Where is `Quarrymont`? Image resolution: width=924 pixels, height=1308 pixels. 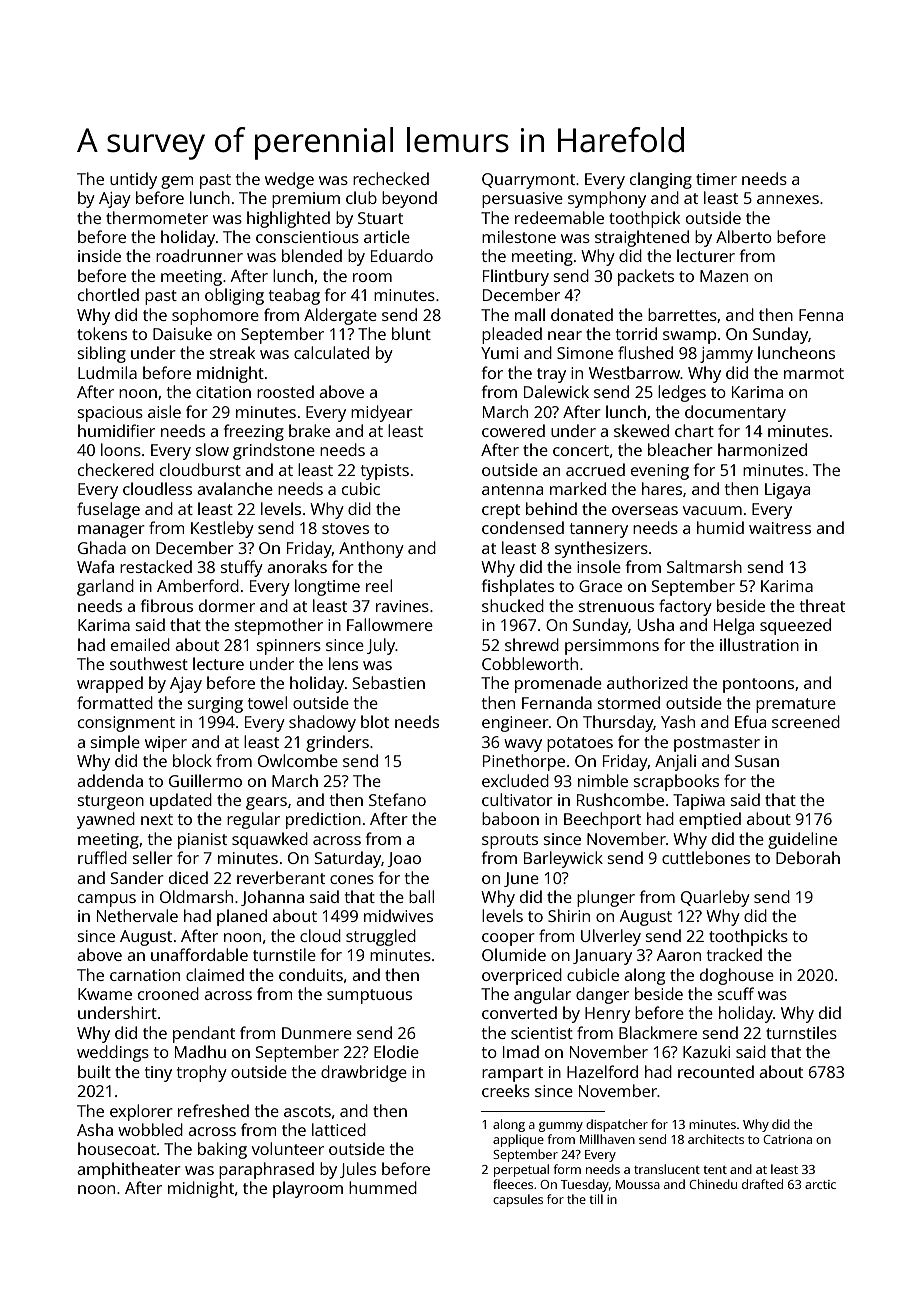 Quarrymont is located at coordinates (528, 181).
